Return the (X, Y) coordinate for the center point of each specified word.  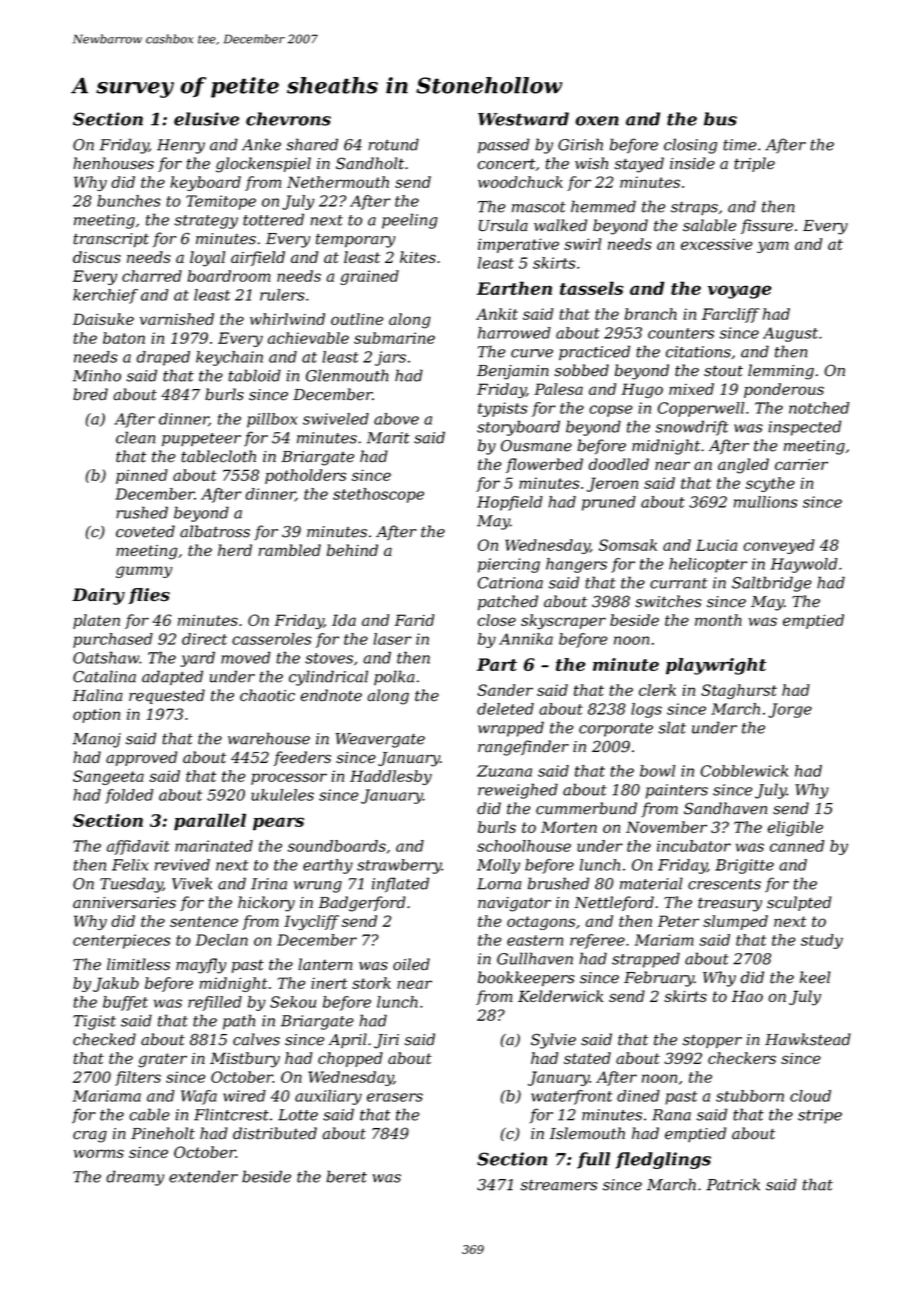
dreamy (135, 1178)
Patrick (733, 1184)
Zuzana (504, 771)
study (822, 941)
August (790, 334)
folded (129, 796)
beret (346, 1176)
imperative (518, 245)
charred (152, 276)
